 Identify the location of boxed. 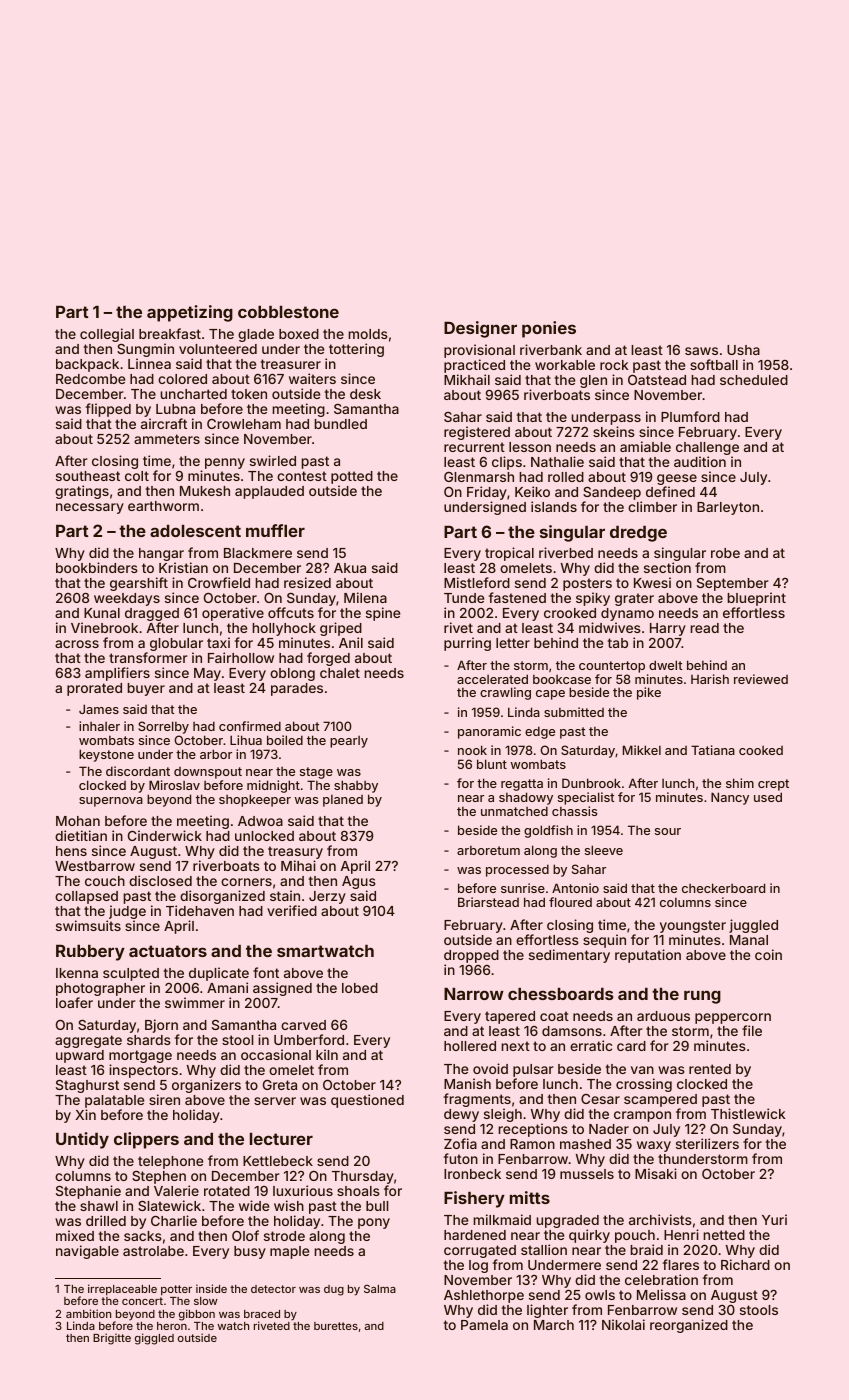
(299, 334).
